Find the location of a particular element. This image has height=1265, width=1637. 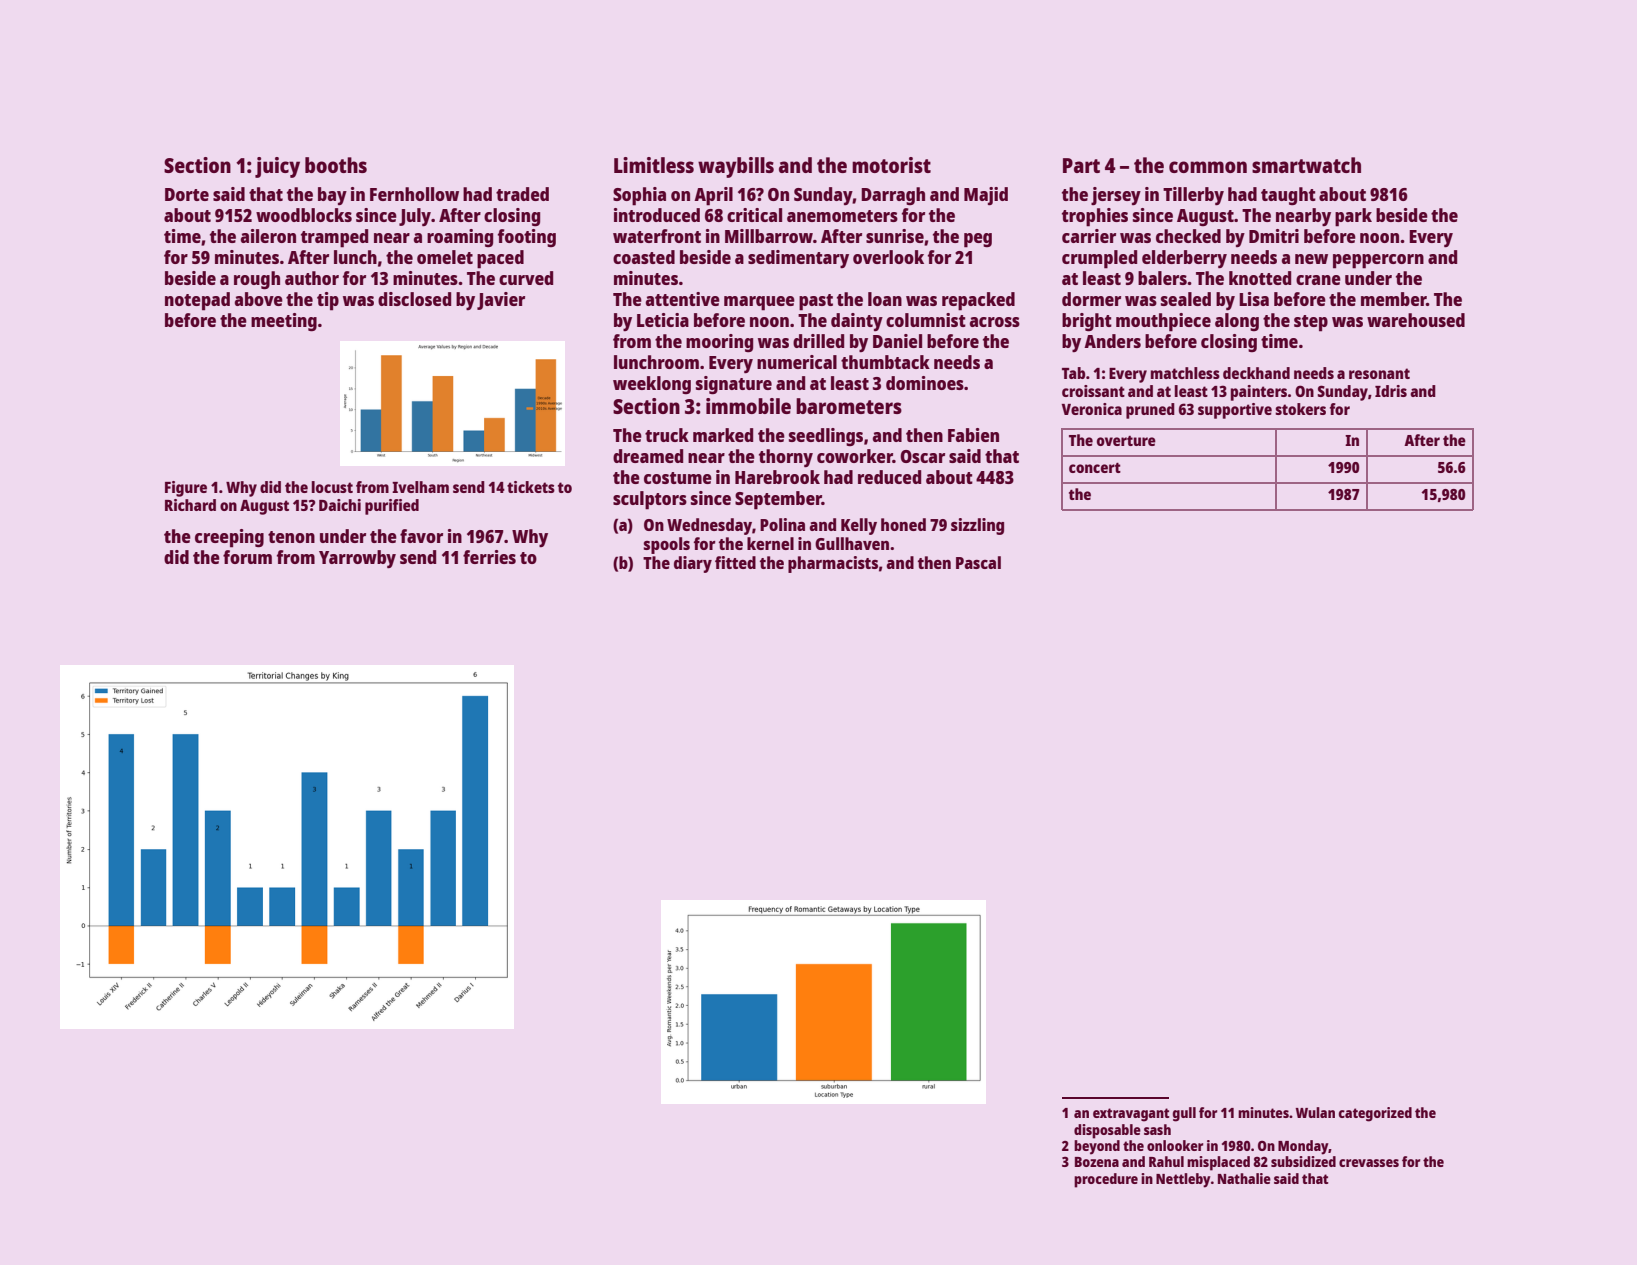

Wulan is located at coordinates (1315, 1112).
